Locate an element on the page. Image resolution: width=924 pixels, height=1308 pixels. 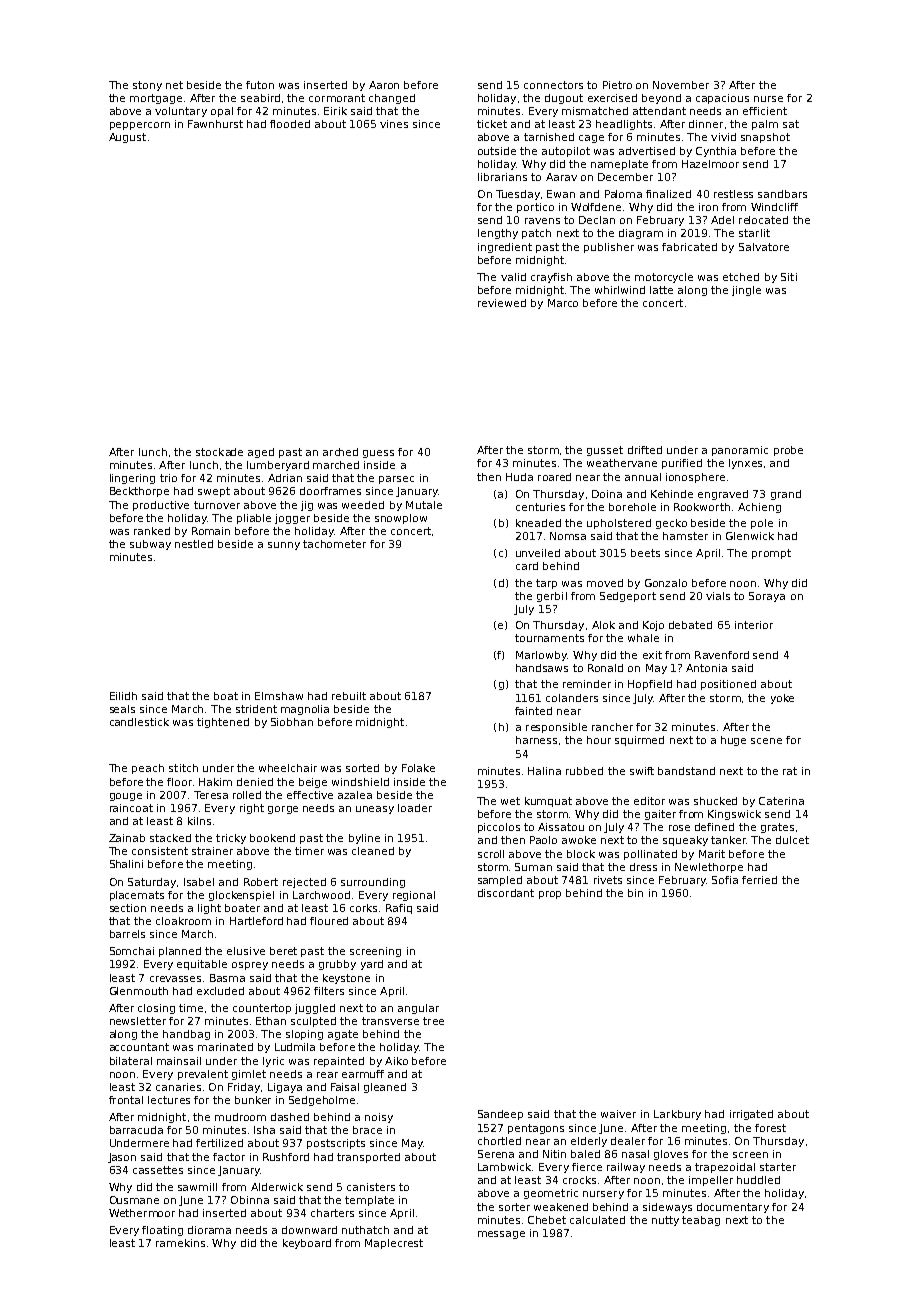
ticket is located at coordinates (492, 124).
